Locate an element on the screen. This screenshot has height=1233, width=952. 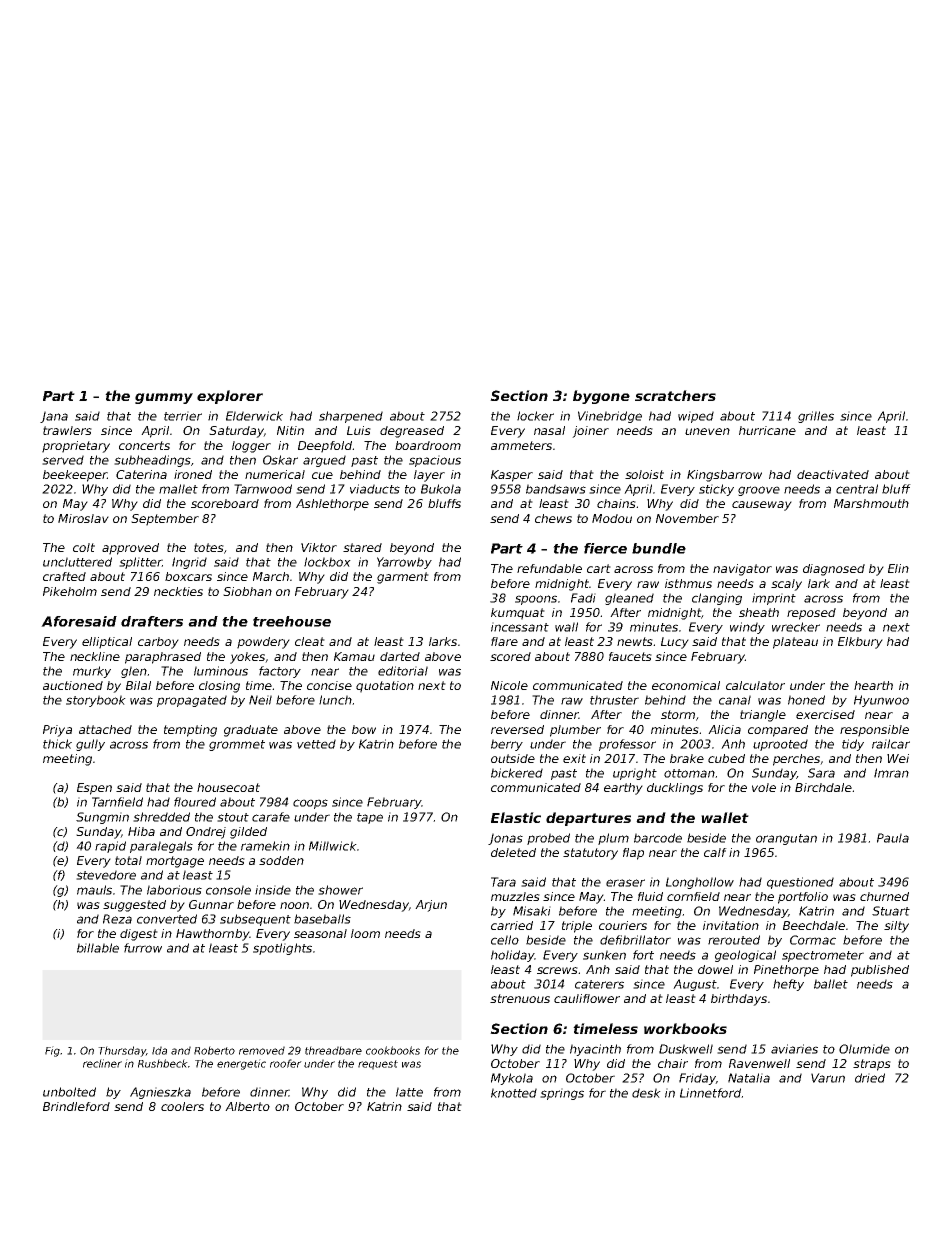
strenuous is located at coordinates (520, 998).
